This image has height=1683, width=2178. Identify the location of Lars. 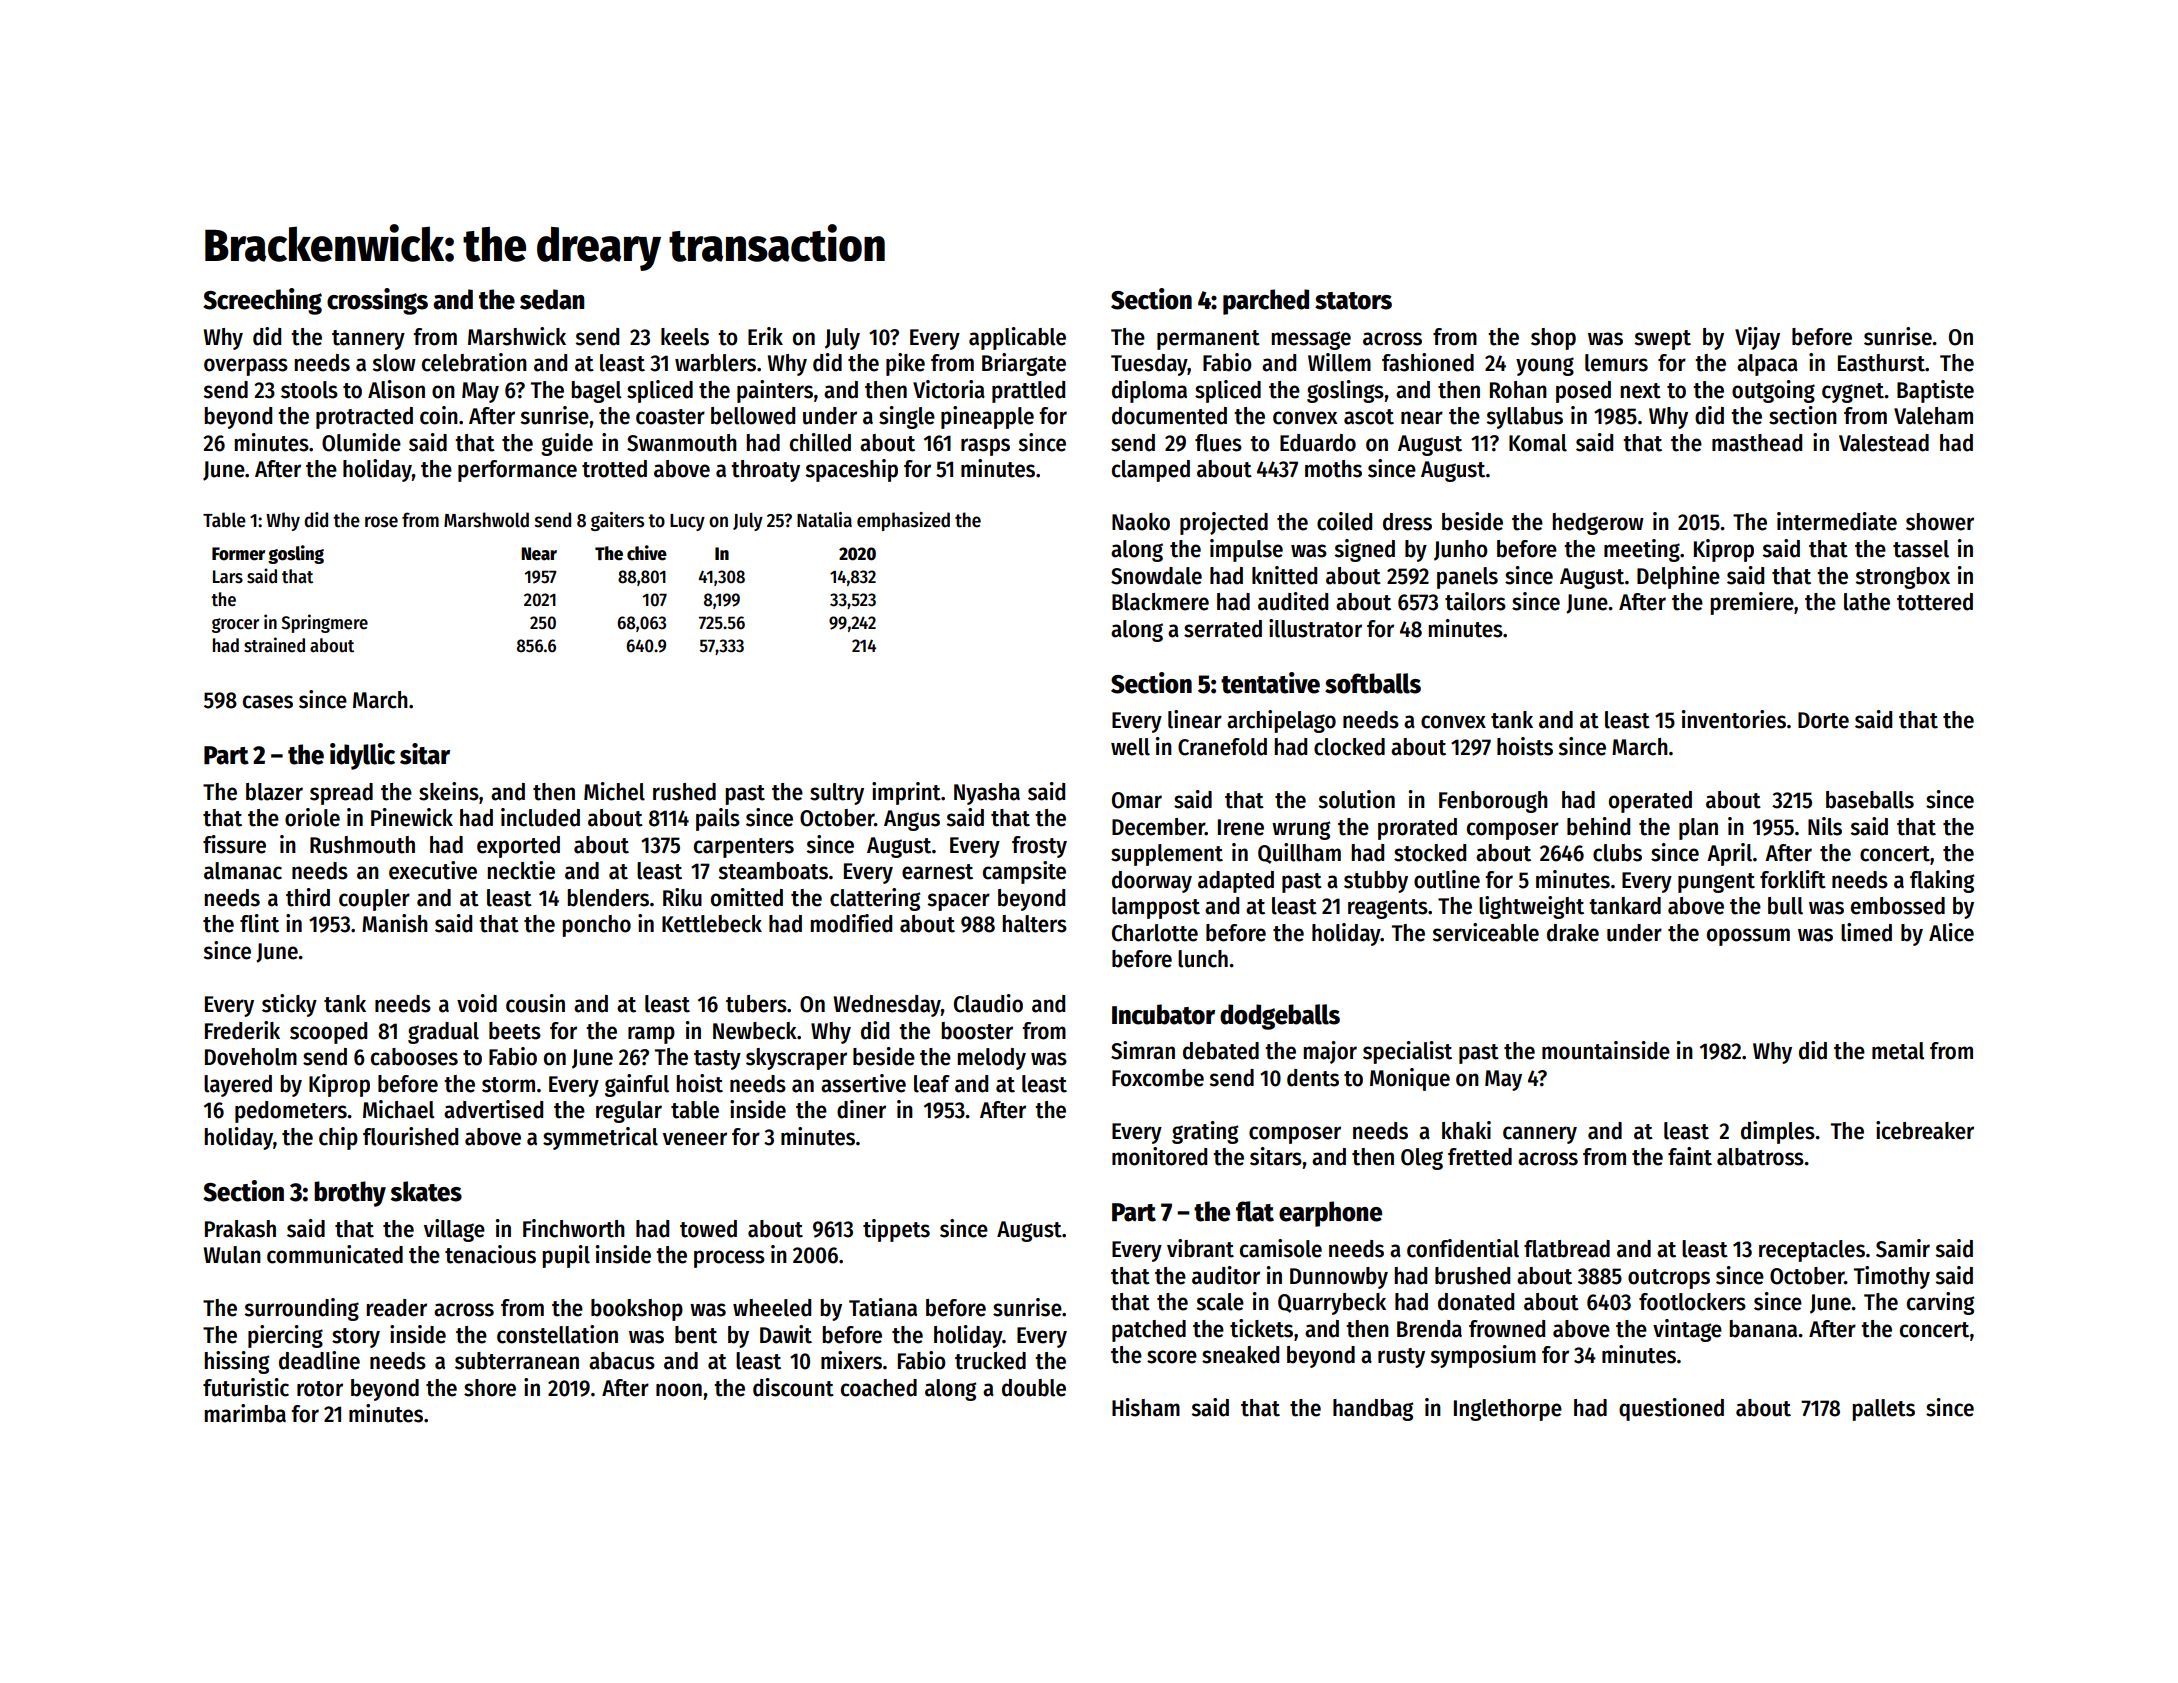
(228, 577).
